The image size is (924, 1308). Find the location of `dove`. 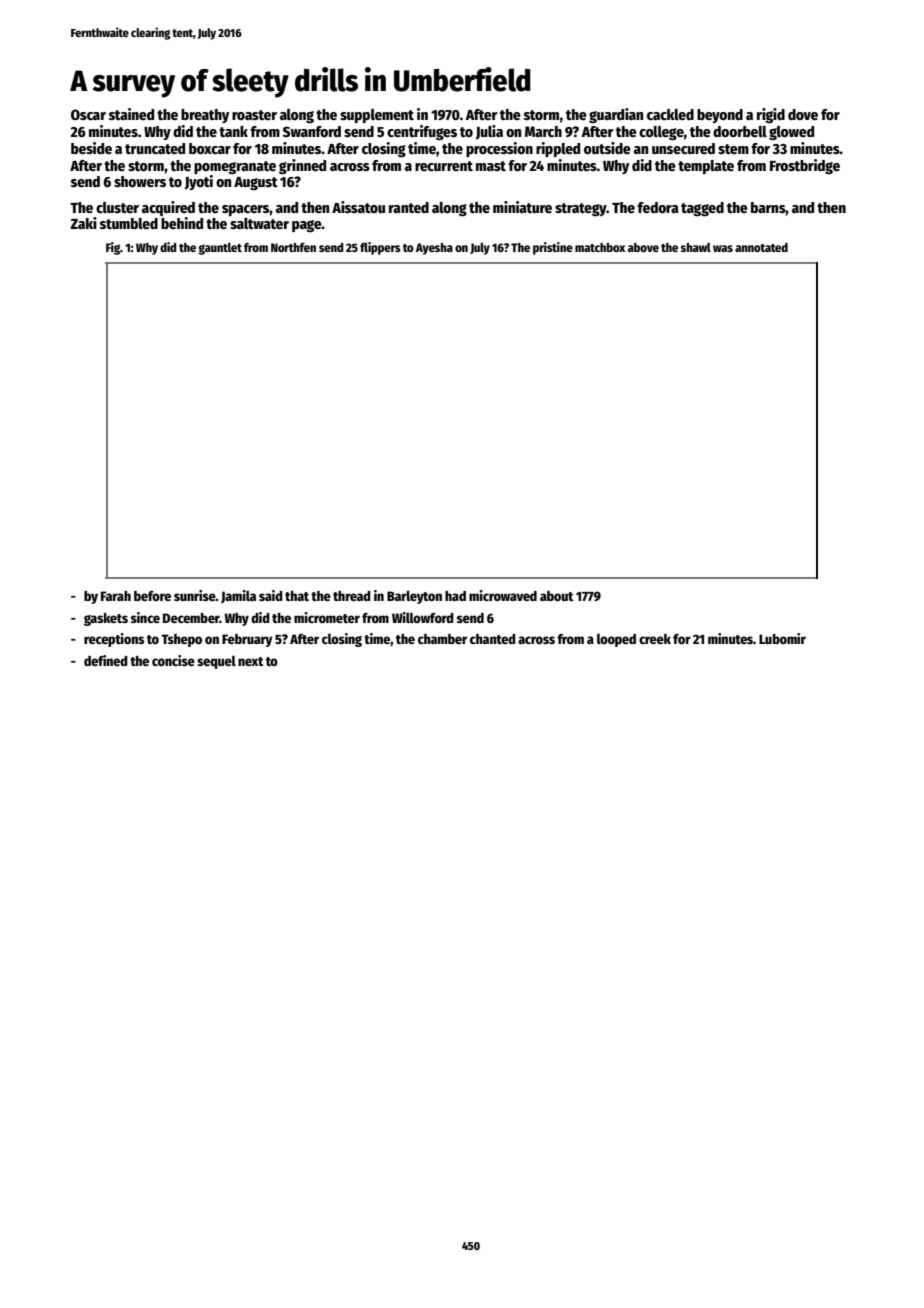

dove is located at coordinates (803, 114).
